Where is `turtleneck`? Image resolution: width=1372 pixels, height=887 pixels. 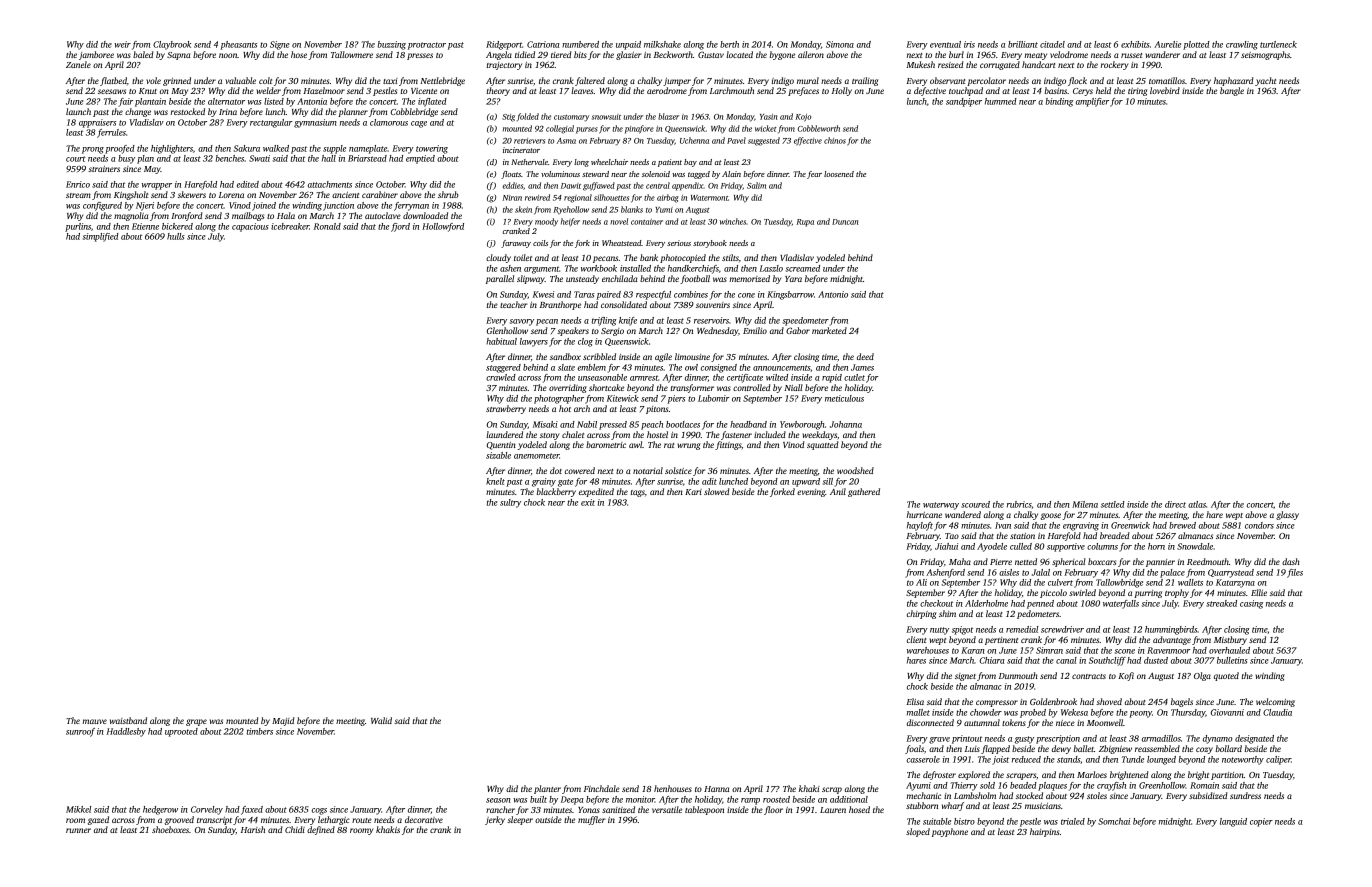
turtleneck is located at coordinates (1278, 44).
